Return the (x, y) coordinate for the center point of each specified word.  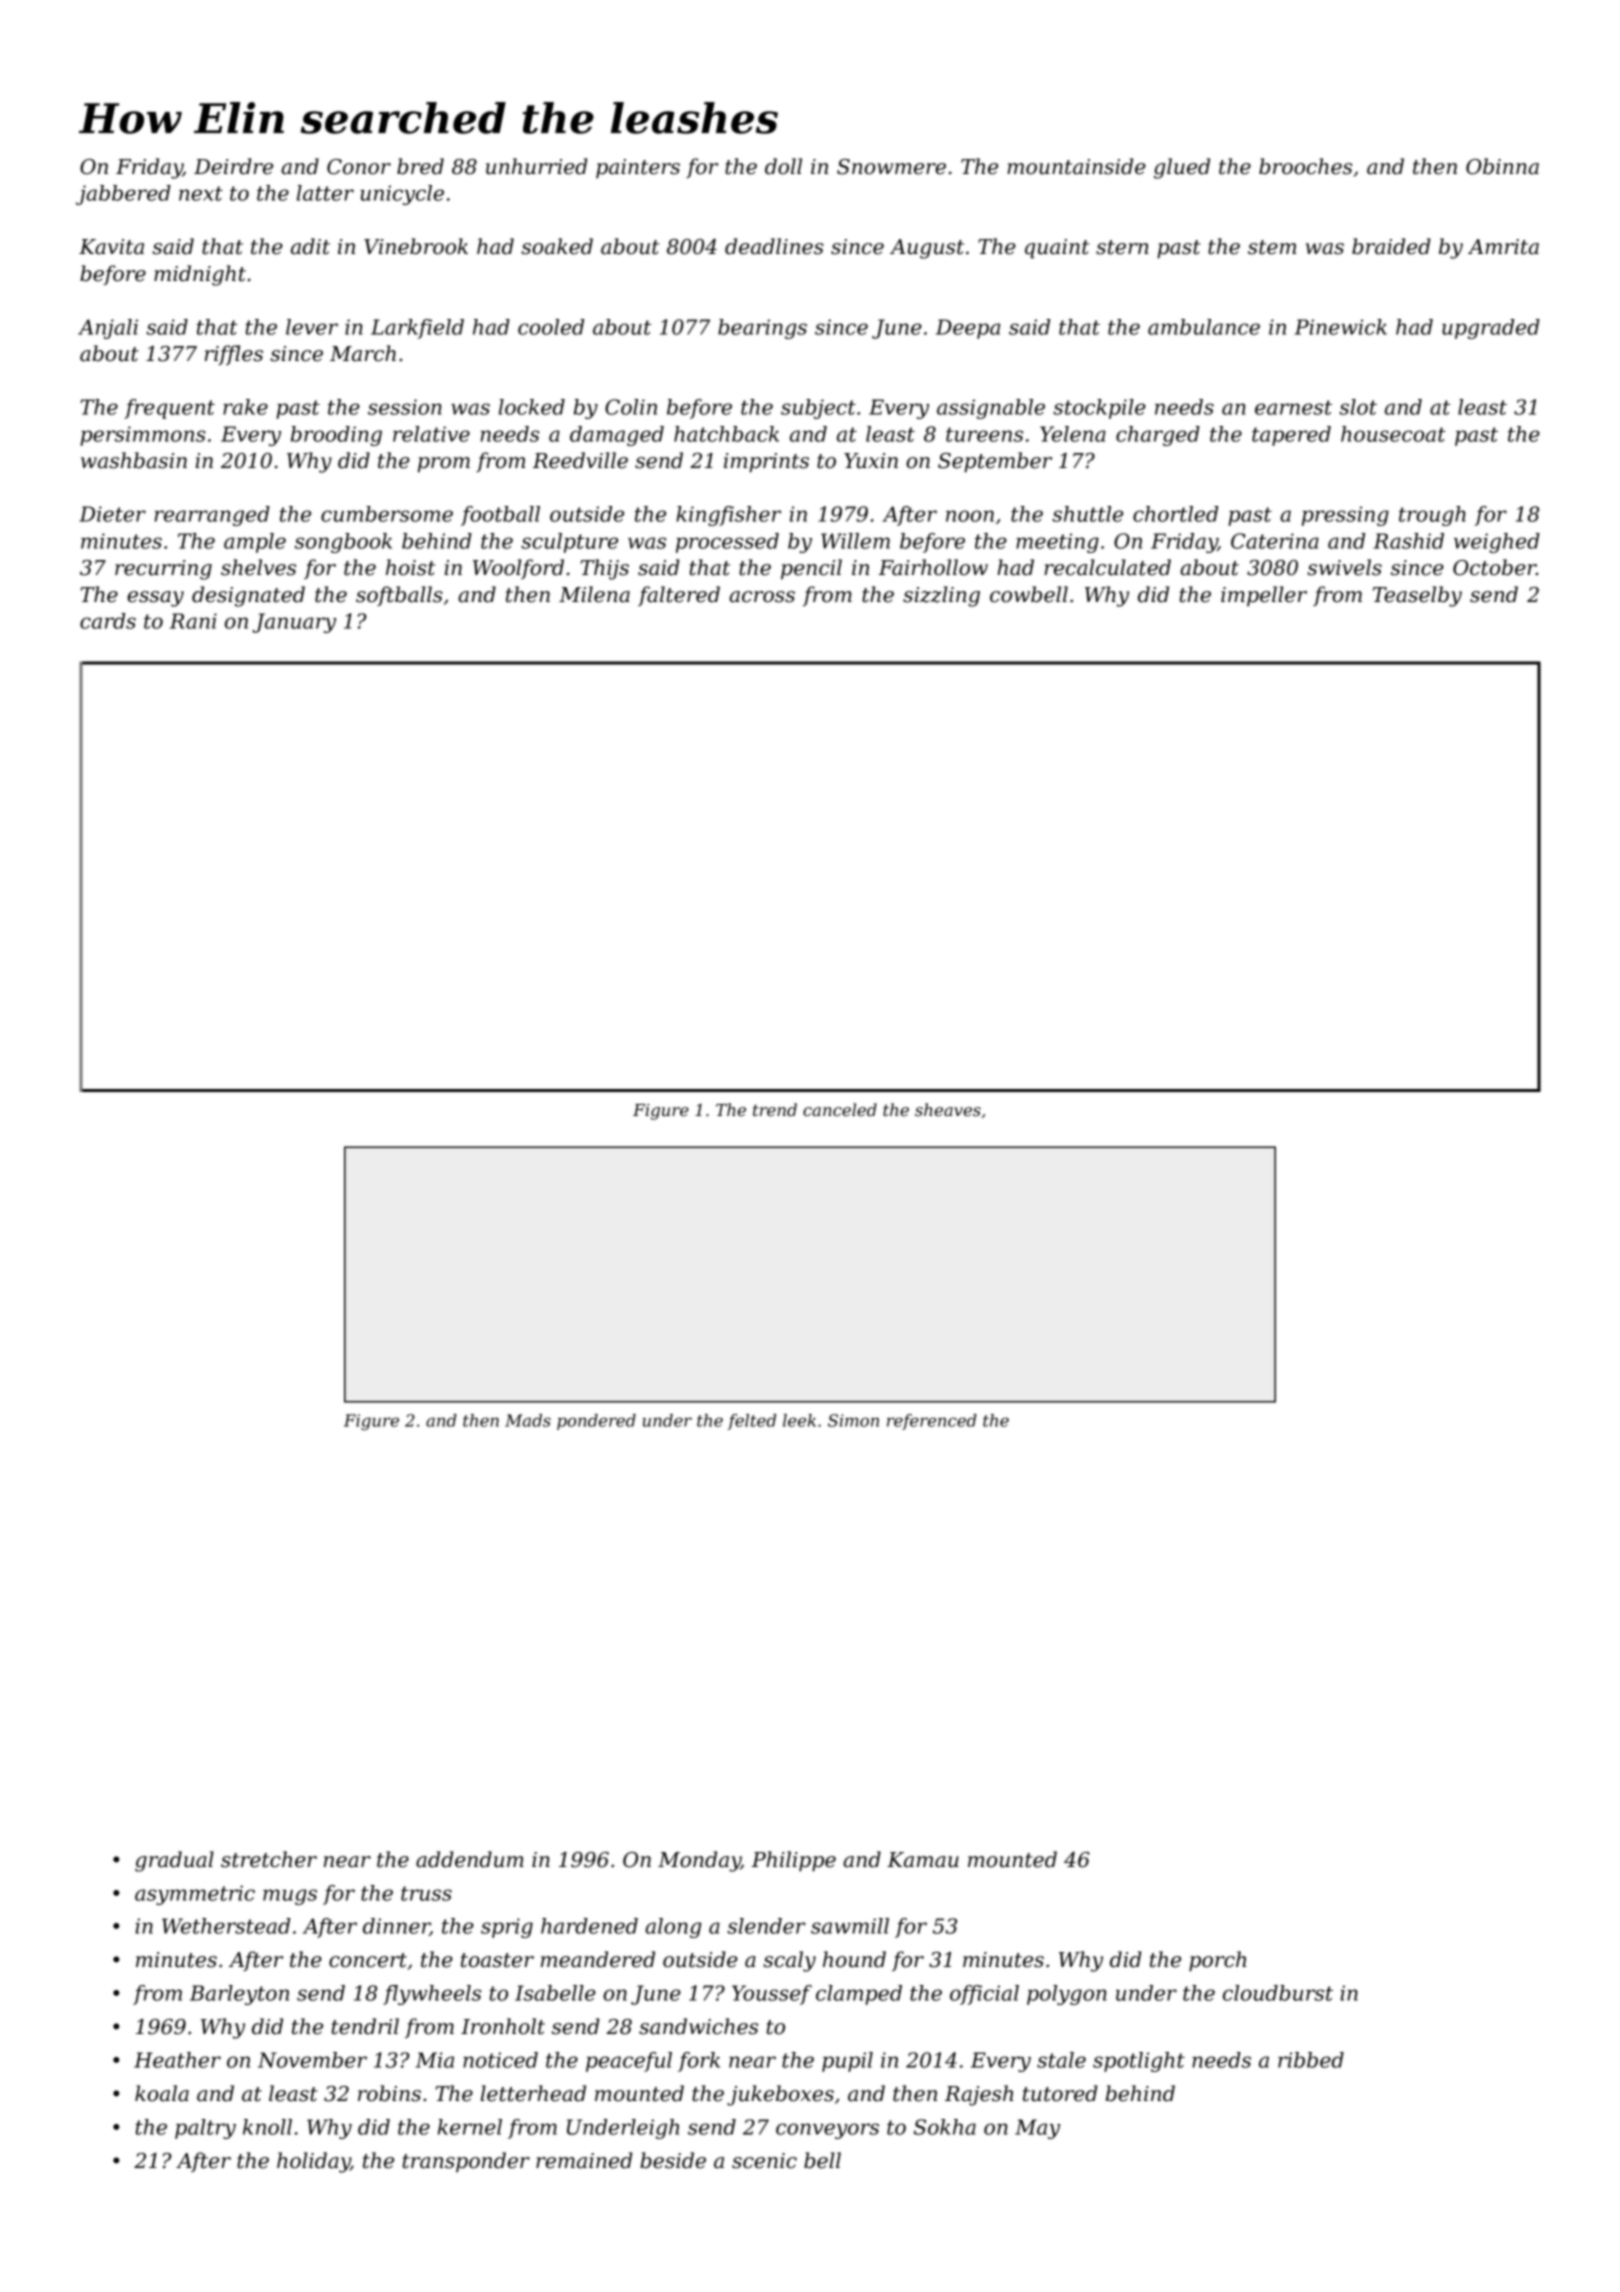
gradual (174, 1861)
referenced (932, 1422)
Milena (594, 594)
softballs (399, 596)
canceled (840, 1109)
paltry (205, 2129)
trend (775, 1109)
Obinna (1502, 166)
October (1494, 567)
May (1037, 2129)
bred (420, 166)
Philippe (794, 1861)
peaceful (629, 2062)
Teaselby (1417, 596)
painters (638, 169)
